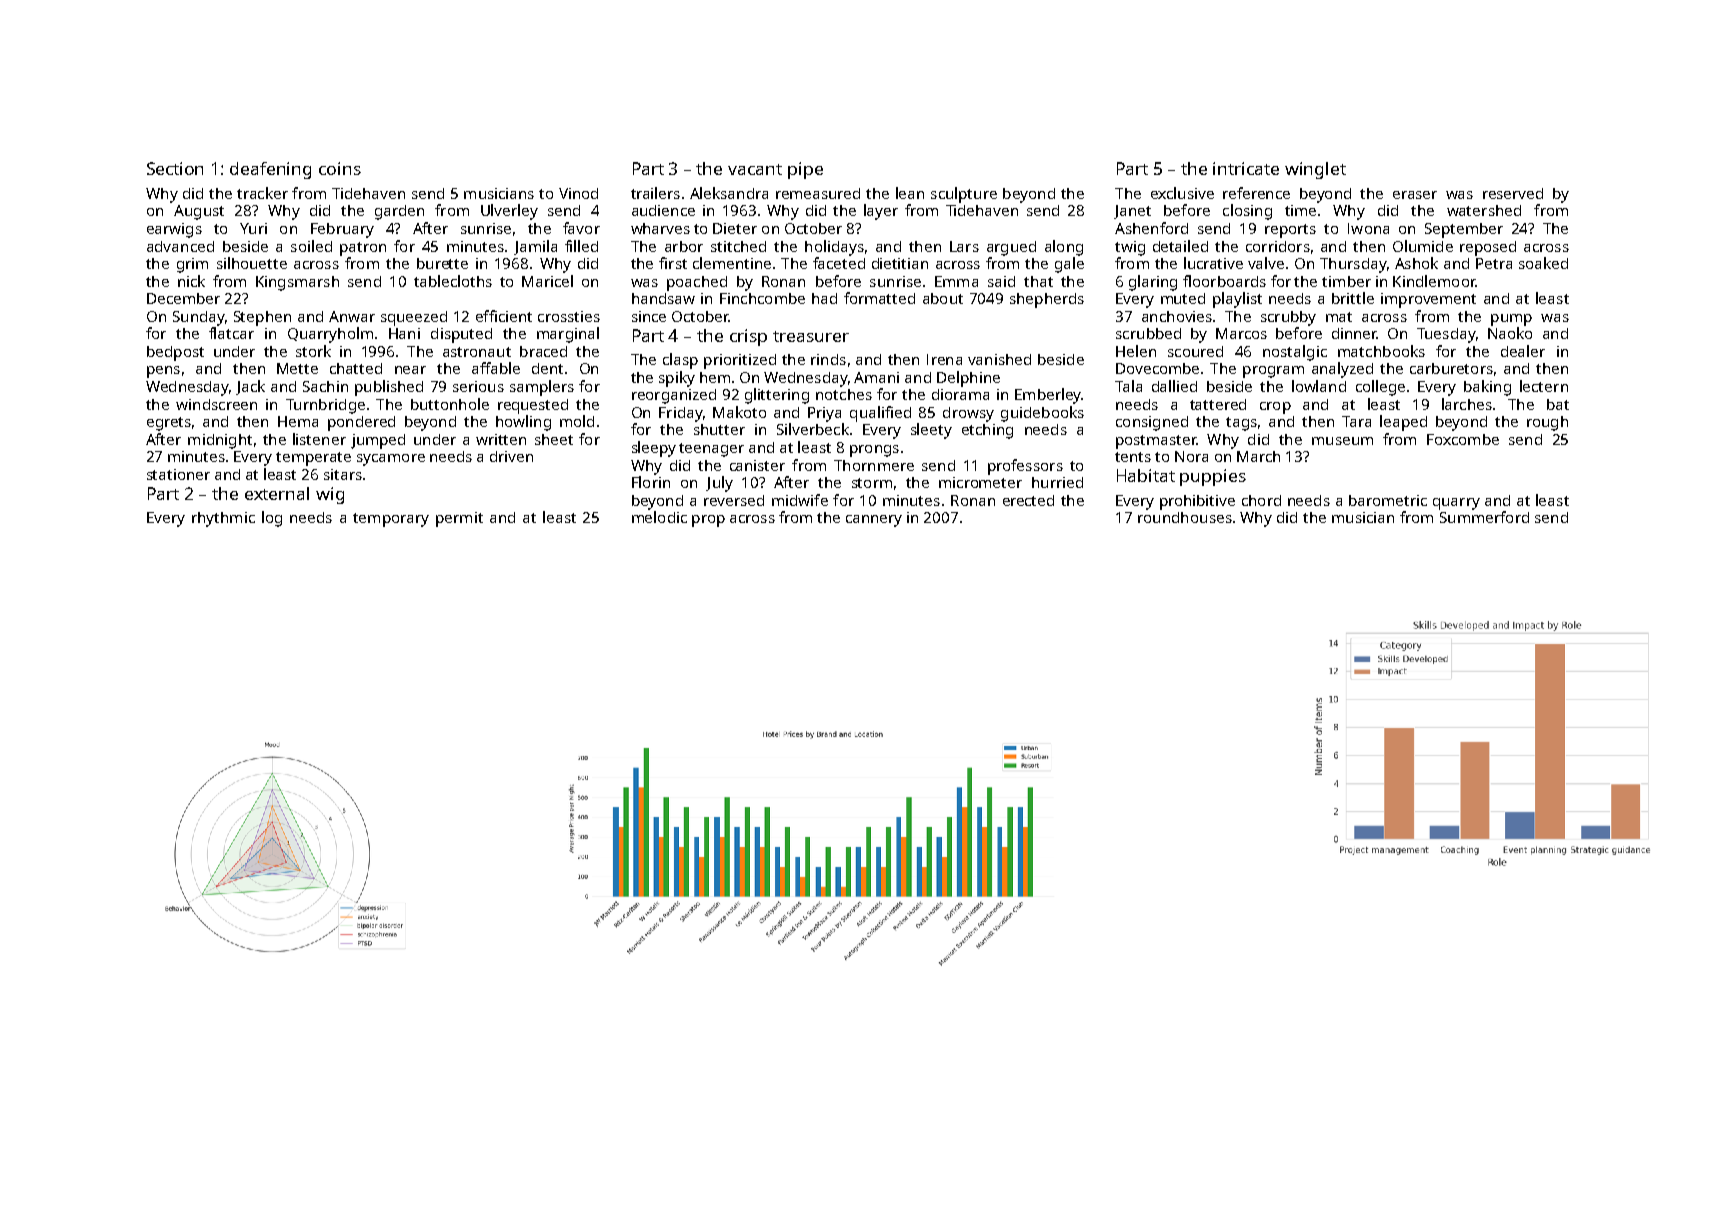 The width and height of the screenshot is (1715, 1212). Describe the element at coordinates (729, 193) in the screenshot. I see `Aleksandra` at that location.
